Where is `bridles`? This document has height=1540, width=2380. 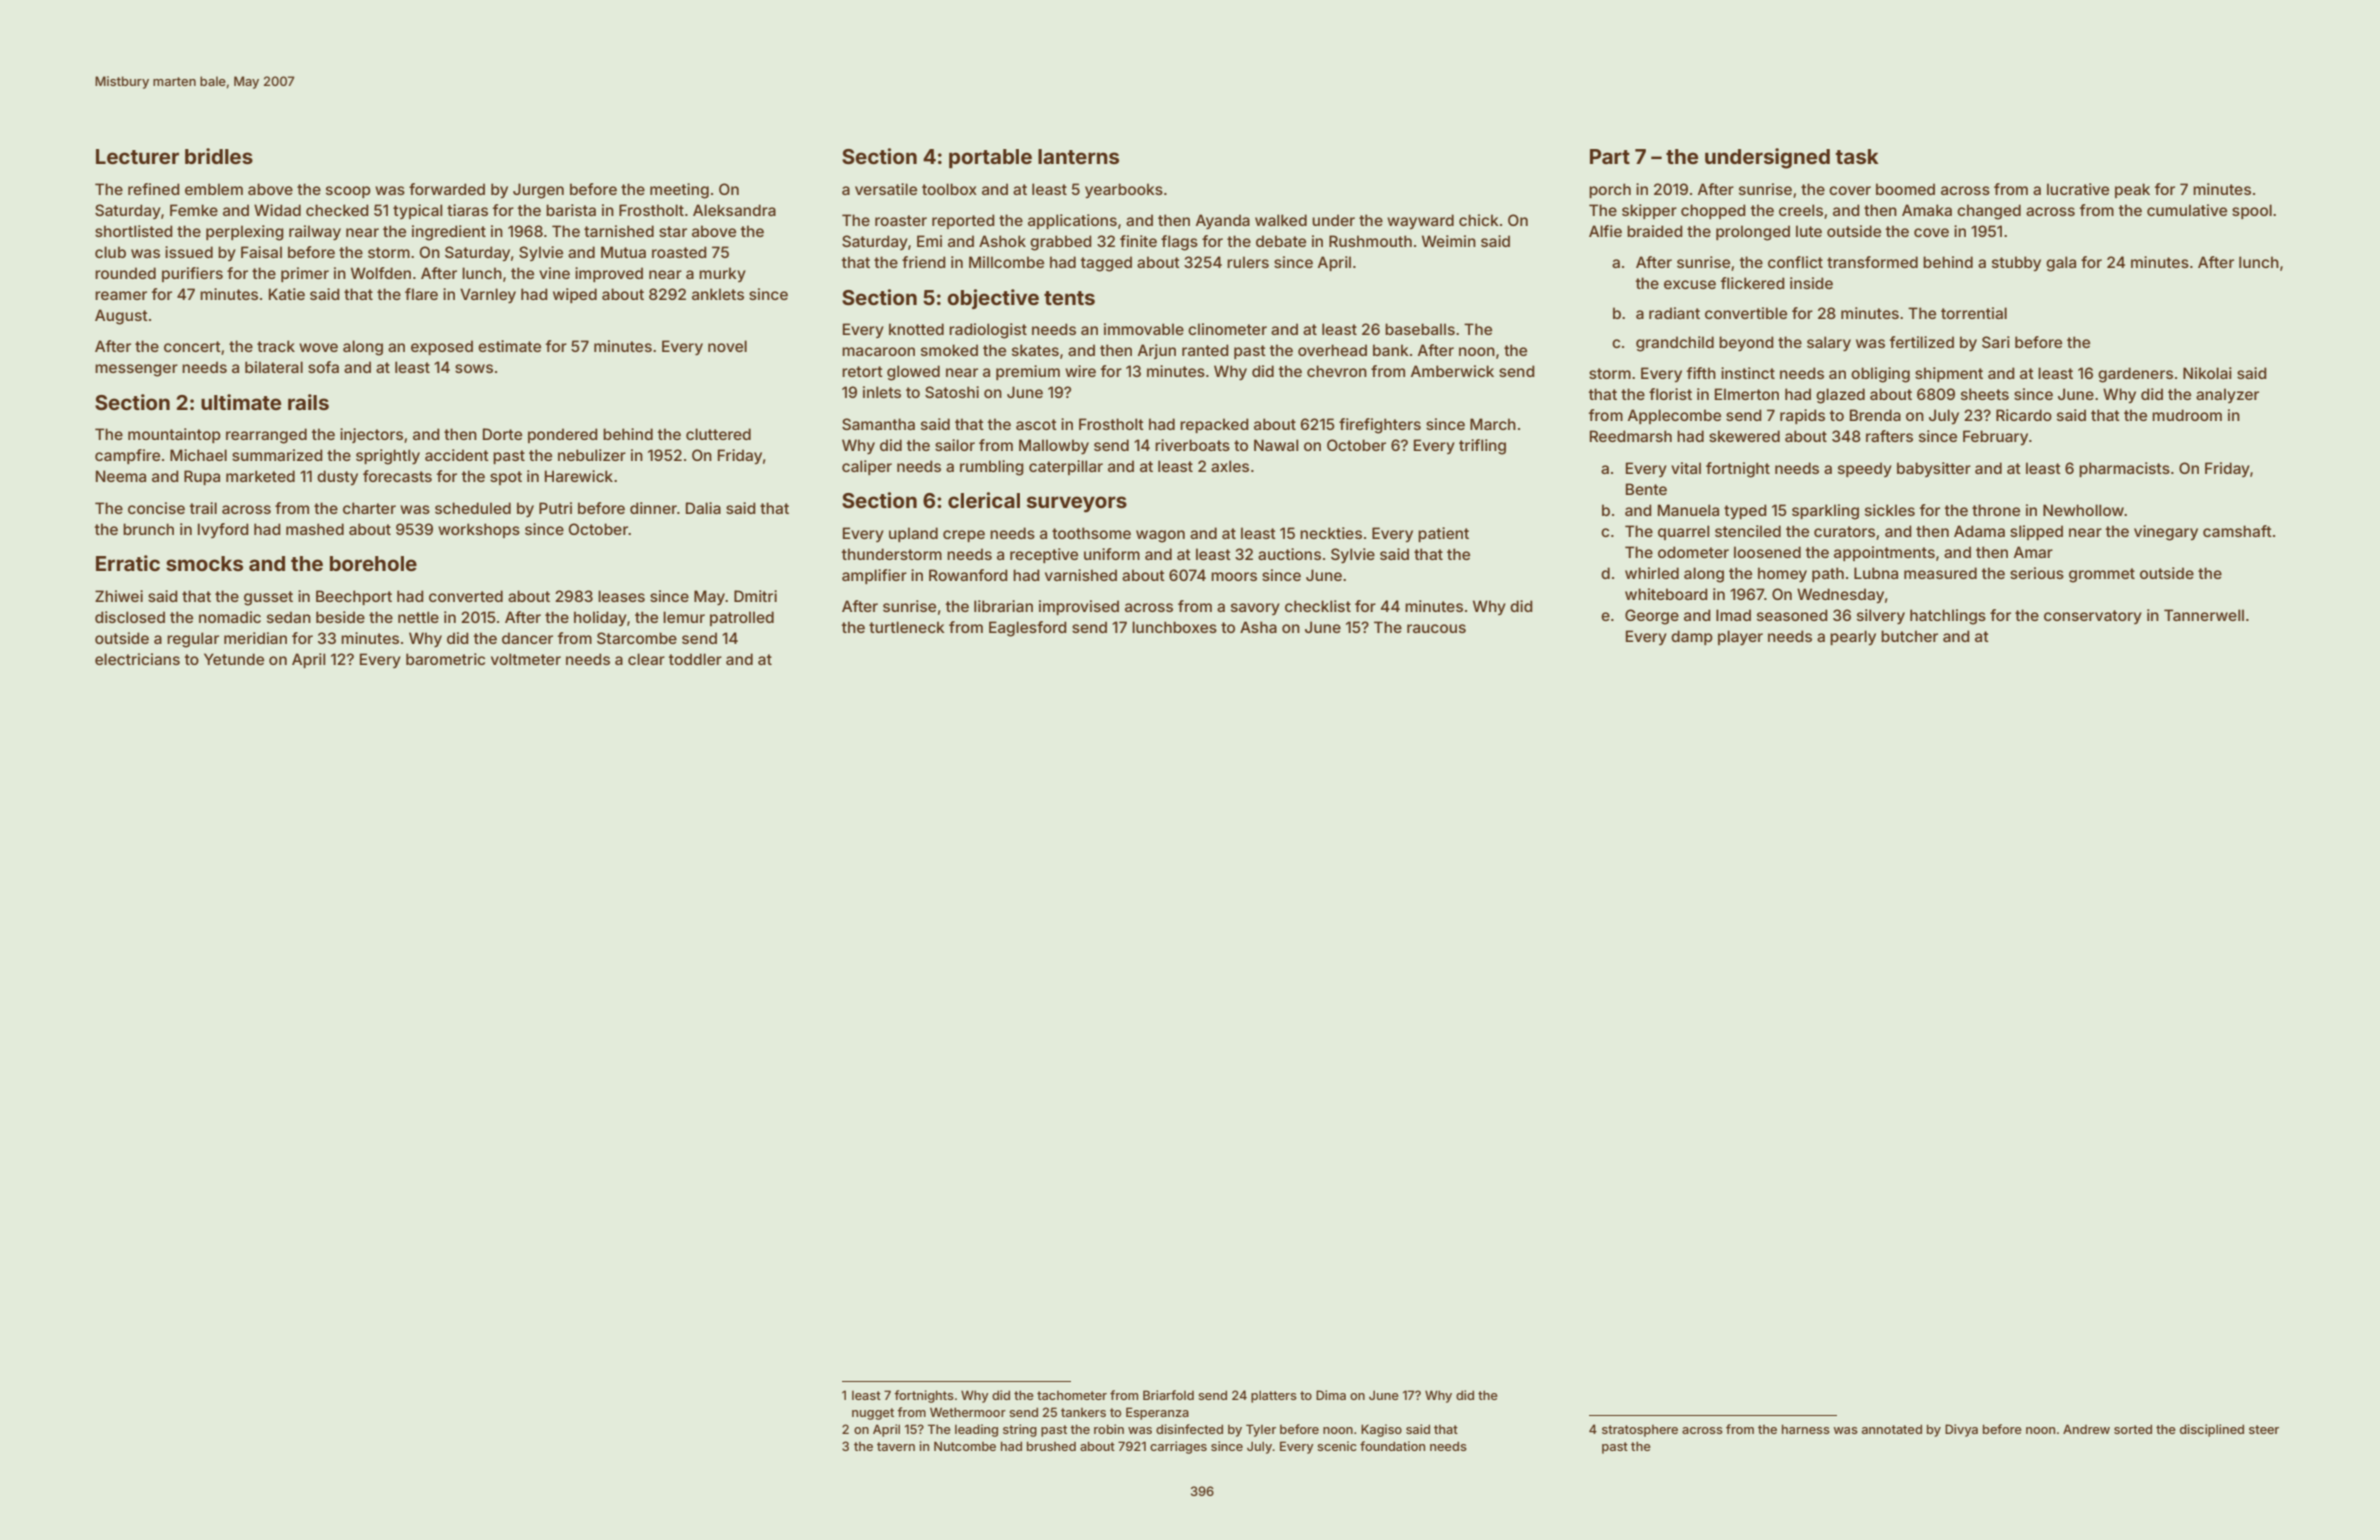
bridles is located at coordinates (219, 156).
